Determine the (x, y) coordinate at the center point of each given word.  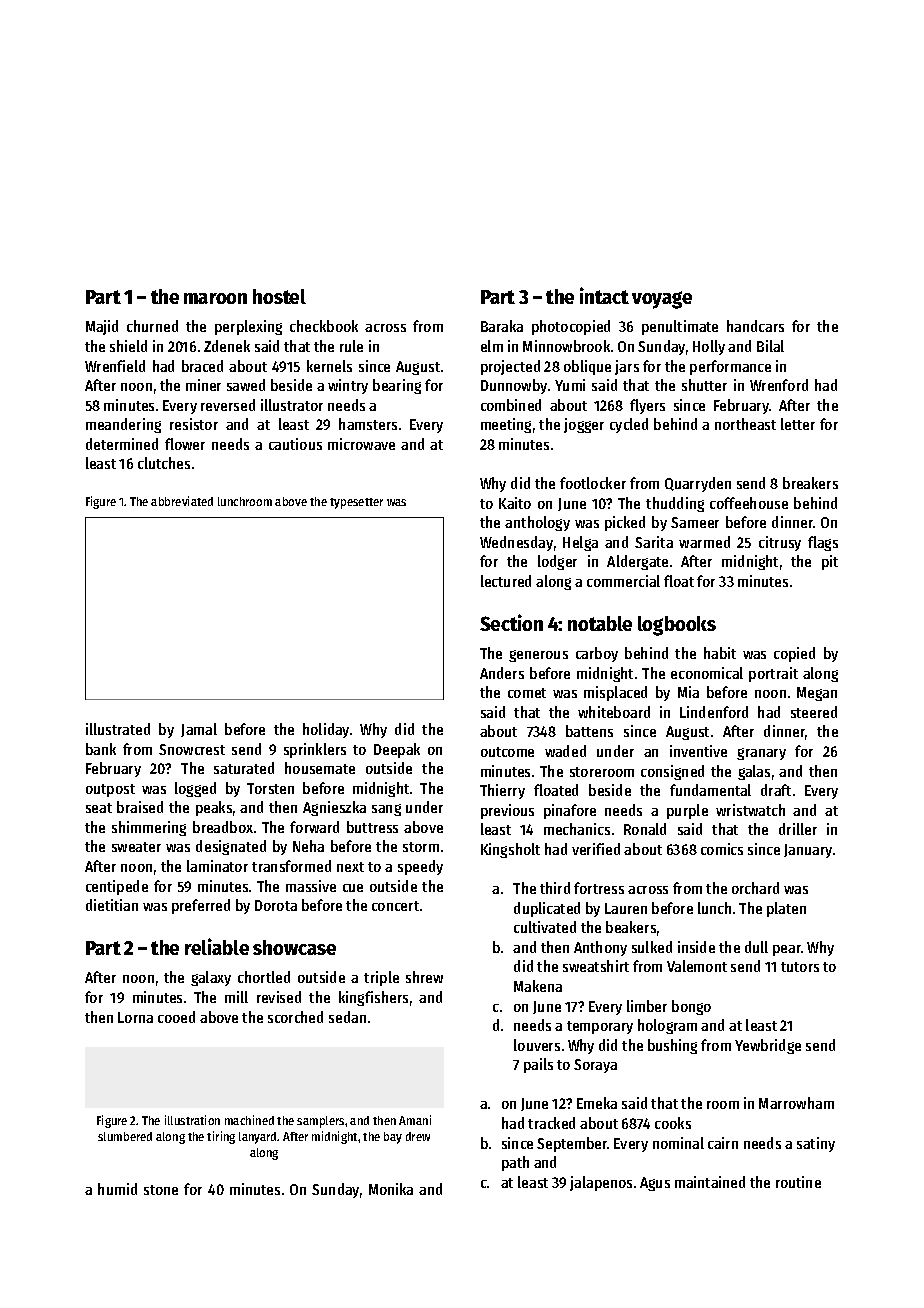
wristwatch (750, 810)
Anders (502, 673)
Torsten (270, 788)
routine (798, 1182)
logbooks (677, 626)
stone (161, 1190)
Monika (391, 1189)
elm (492, 346)
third (555, 888)
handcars (755, 326)
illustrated (118, 729)
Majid (102, 327)
